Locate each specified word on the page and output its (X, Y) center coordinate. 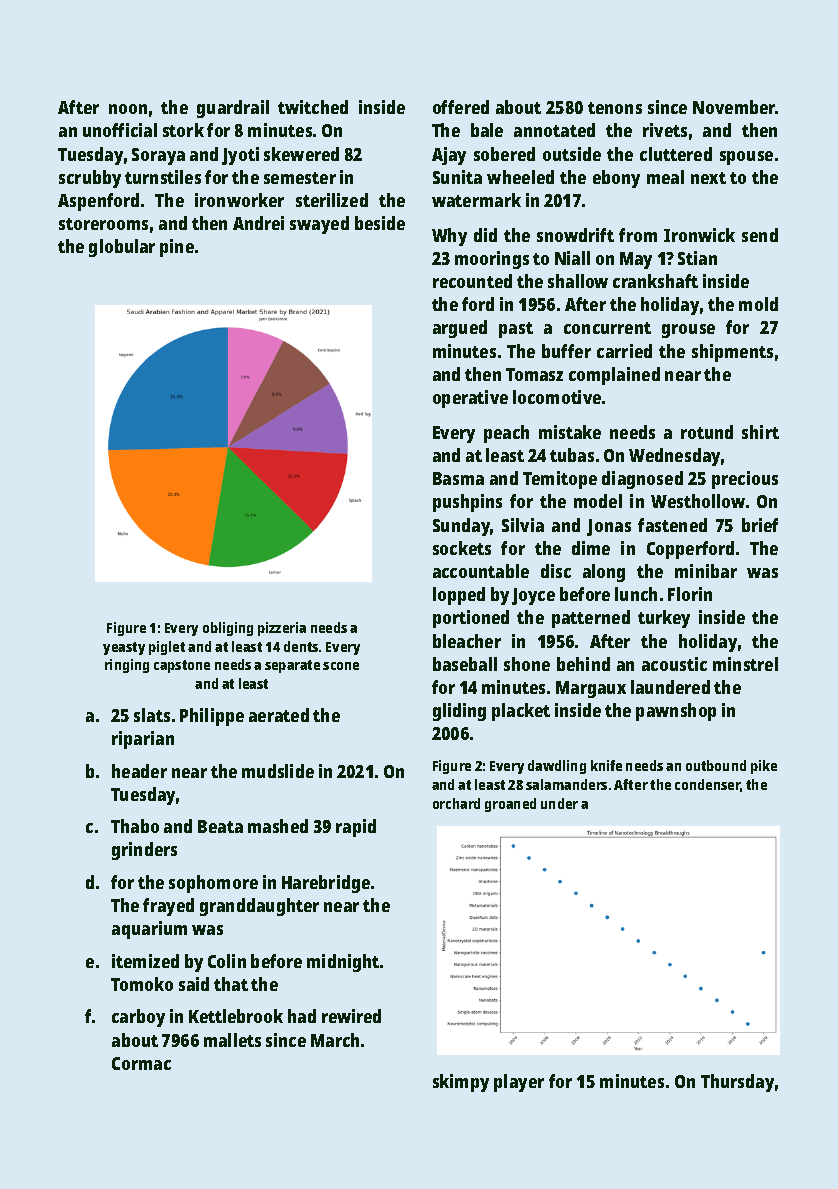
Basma (458, 478)
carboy (138, 1018)
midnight (343, 963)
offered (461, 107)
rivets (665, 130)
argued (460, 329)
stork (183, 130)
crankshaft (655, 281)
